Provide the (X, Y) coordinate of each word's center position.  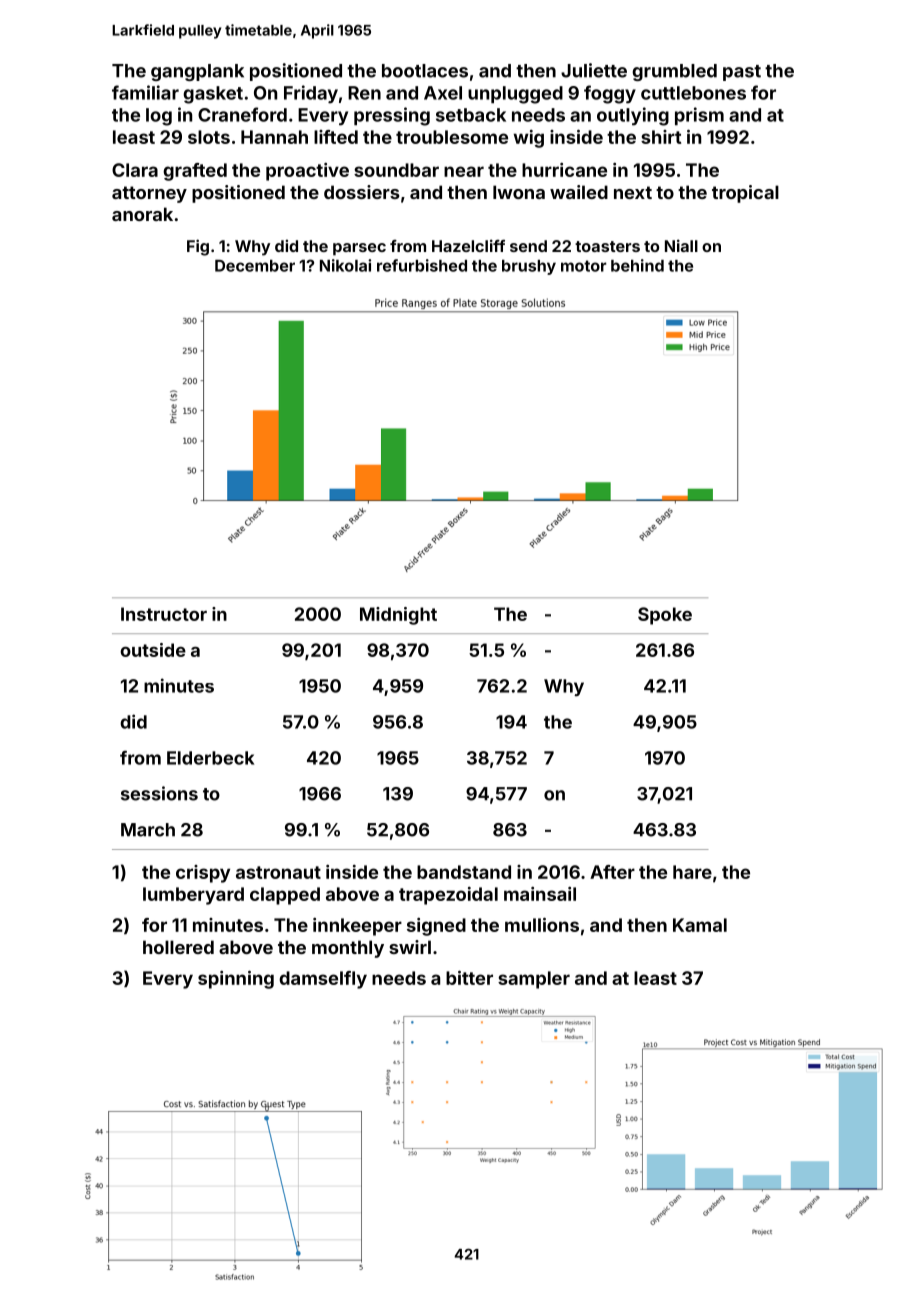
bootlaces (425, 71)
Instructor (164, 614)
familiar (145, 92)
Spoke (665, 616)
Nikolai (345, 265)
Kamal (700, 925)
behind (637, 265)
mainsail (540, 894)
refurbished (422, 265)
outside (153, 650)
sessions (159, 793)
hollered (178, 947)
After (612, 872)
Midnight (398, 616)
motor (584, 266)
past (742, 73)
